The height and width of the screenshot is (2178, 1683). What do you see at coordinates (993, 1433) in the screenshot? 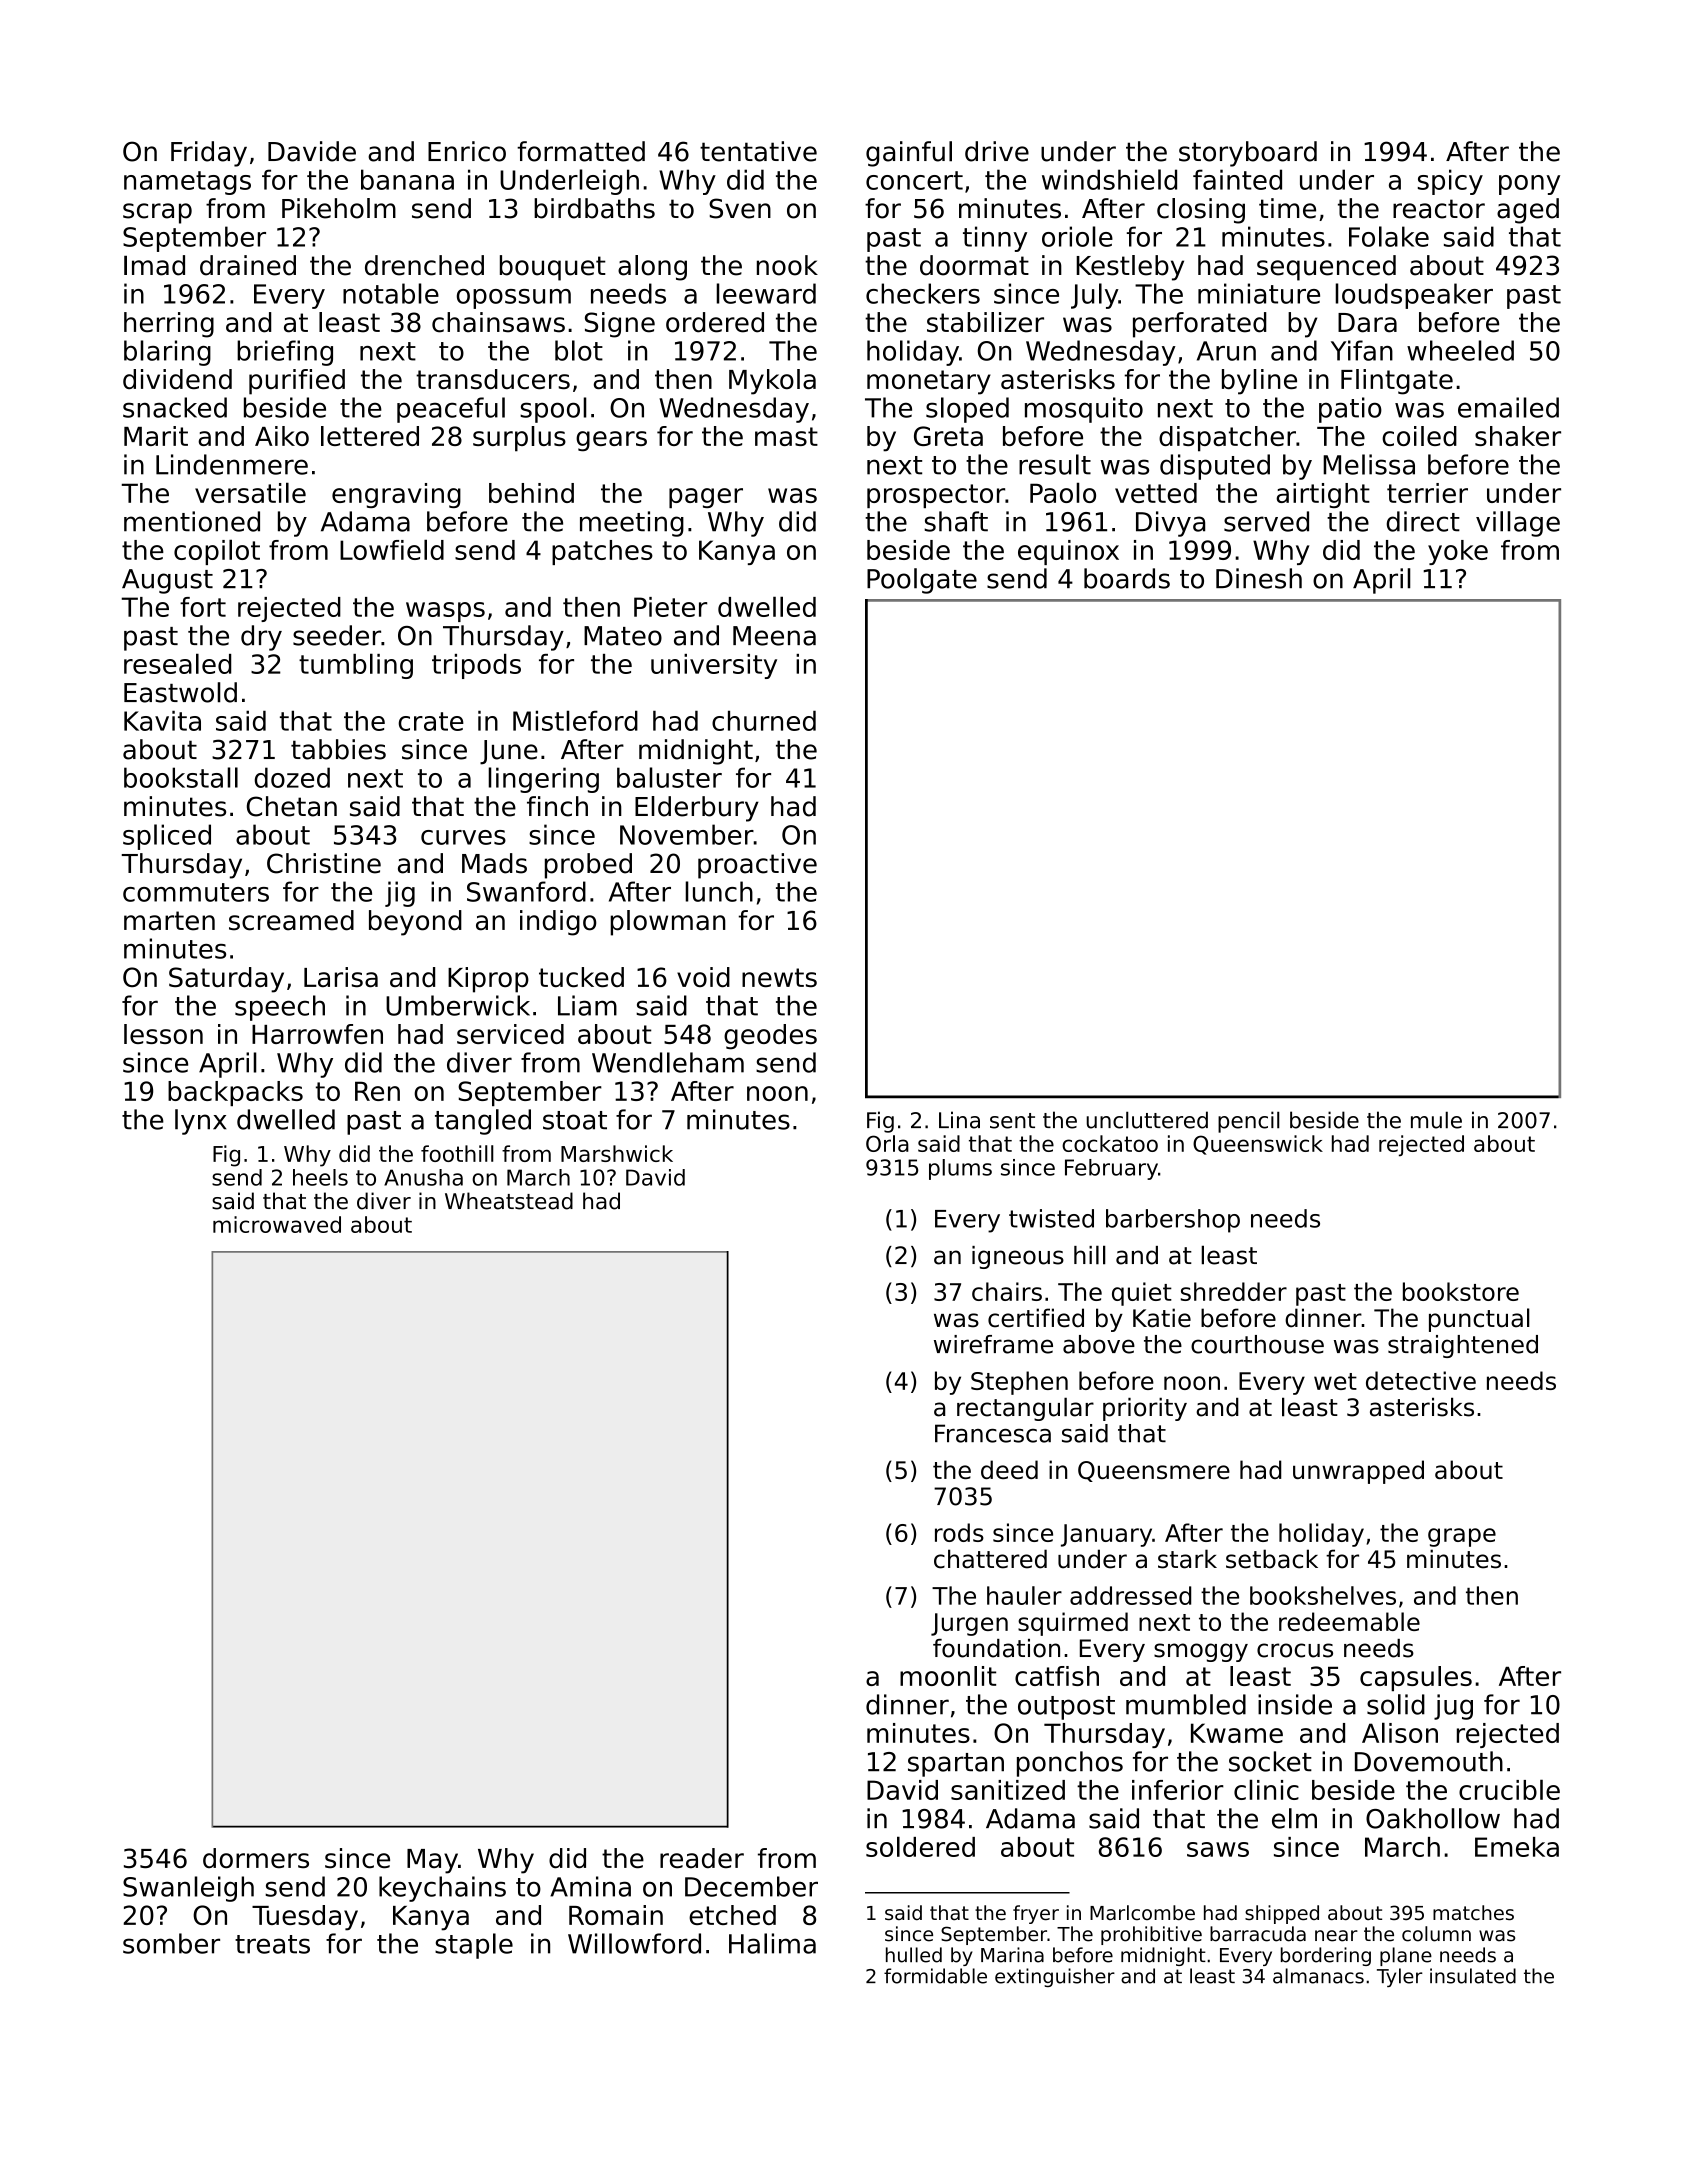
I see `Francesca` at bounding box center [993, 1433].
